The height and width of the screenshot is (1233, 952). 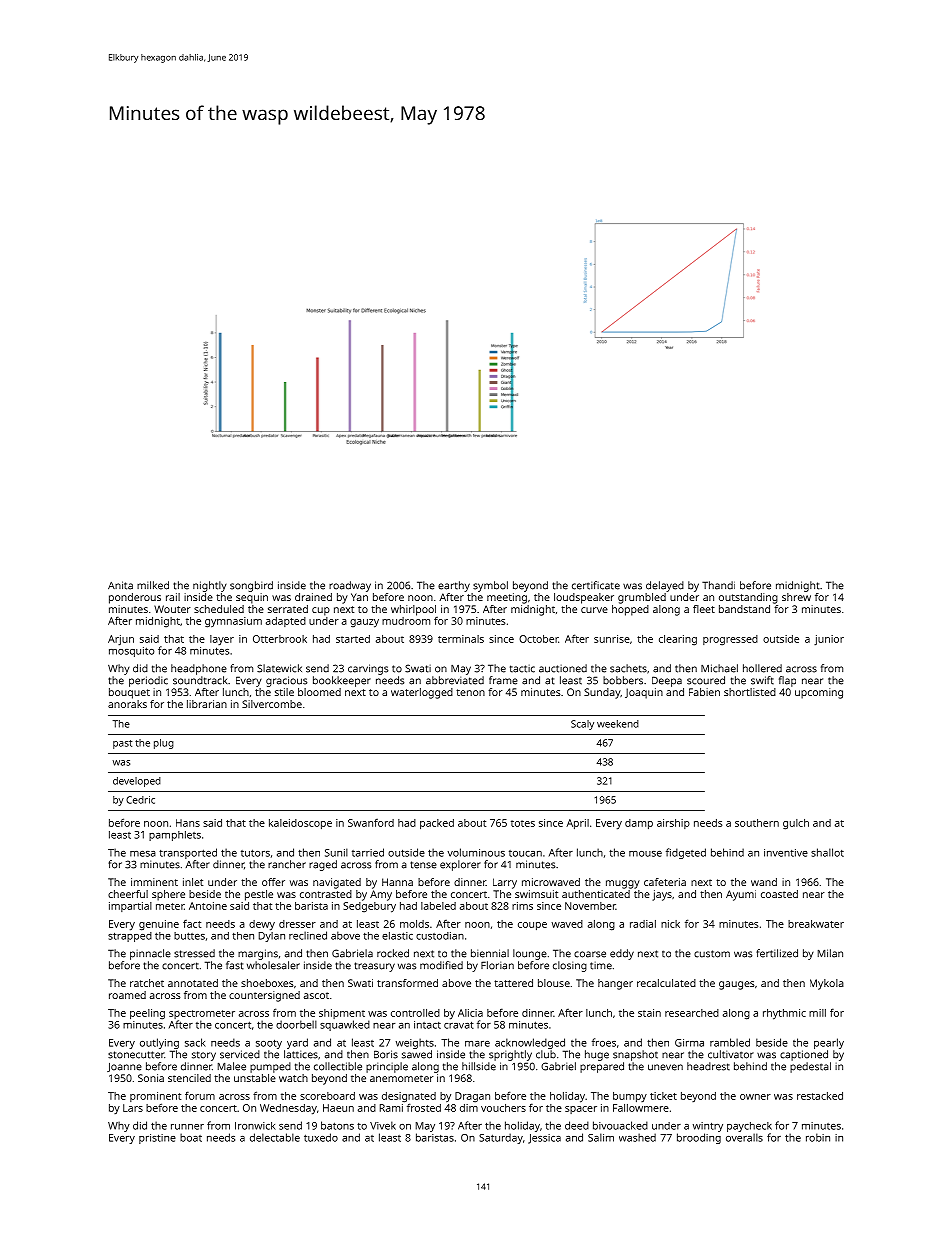 I want to click on serviced, so click(x=240, y=1054).
